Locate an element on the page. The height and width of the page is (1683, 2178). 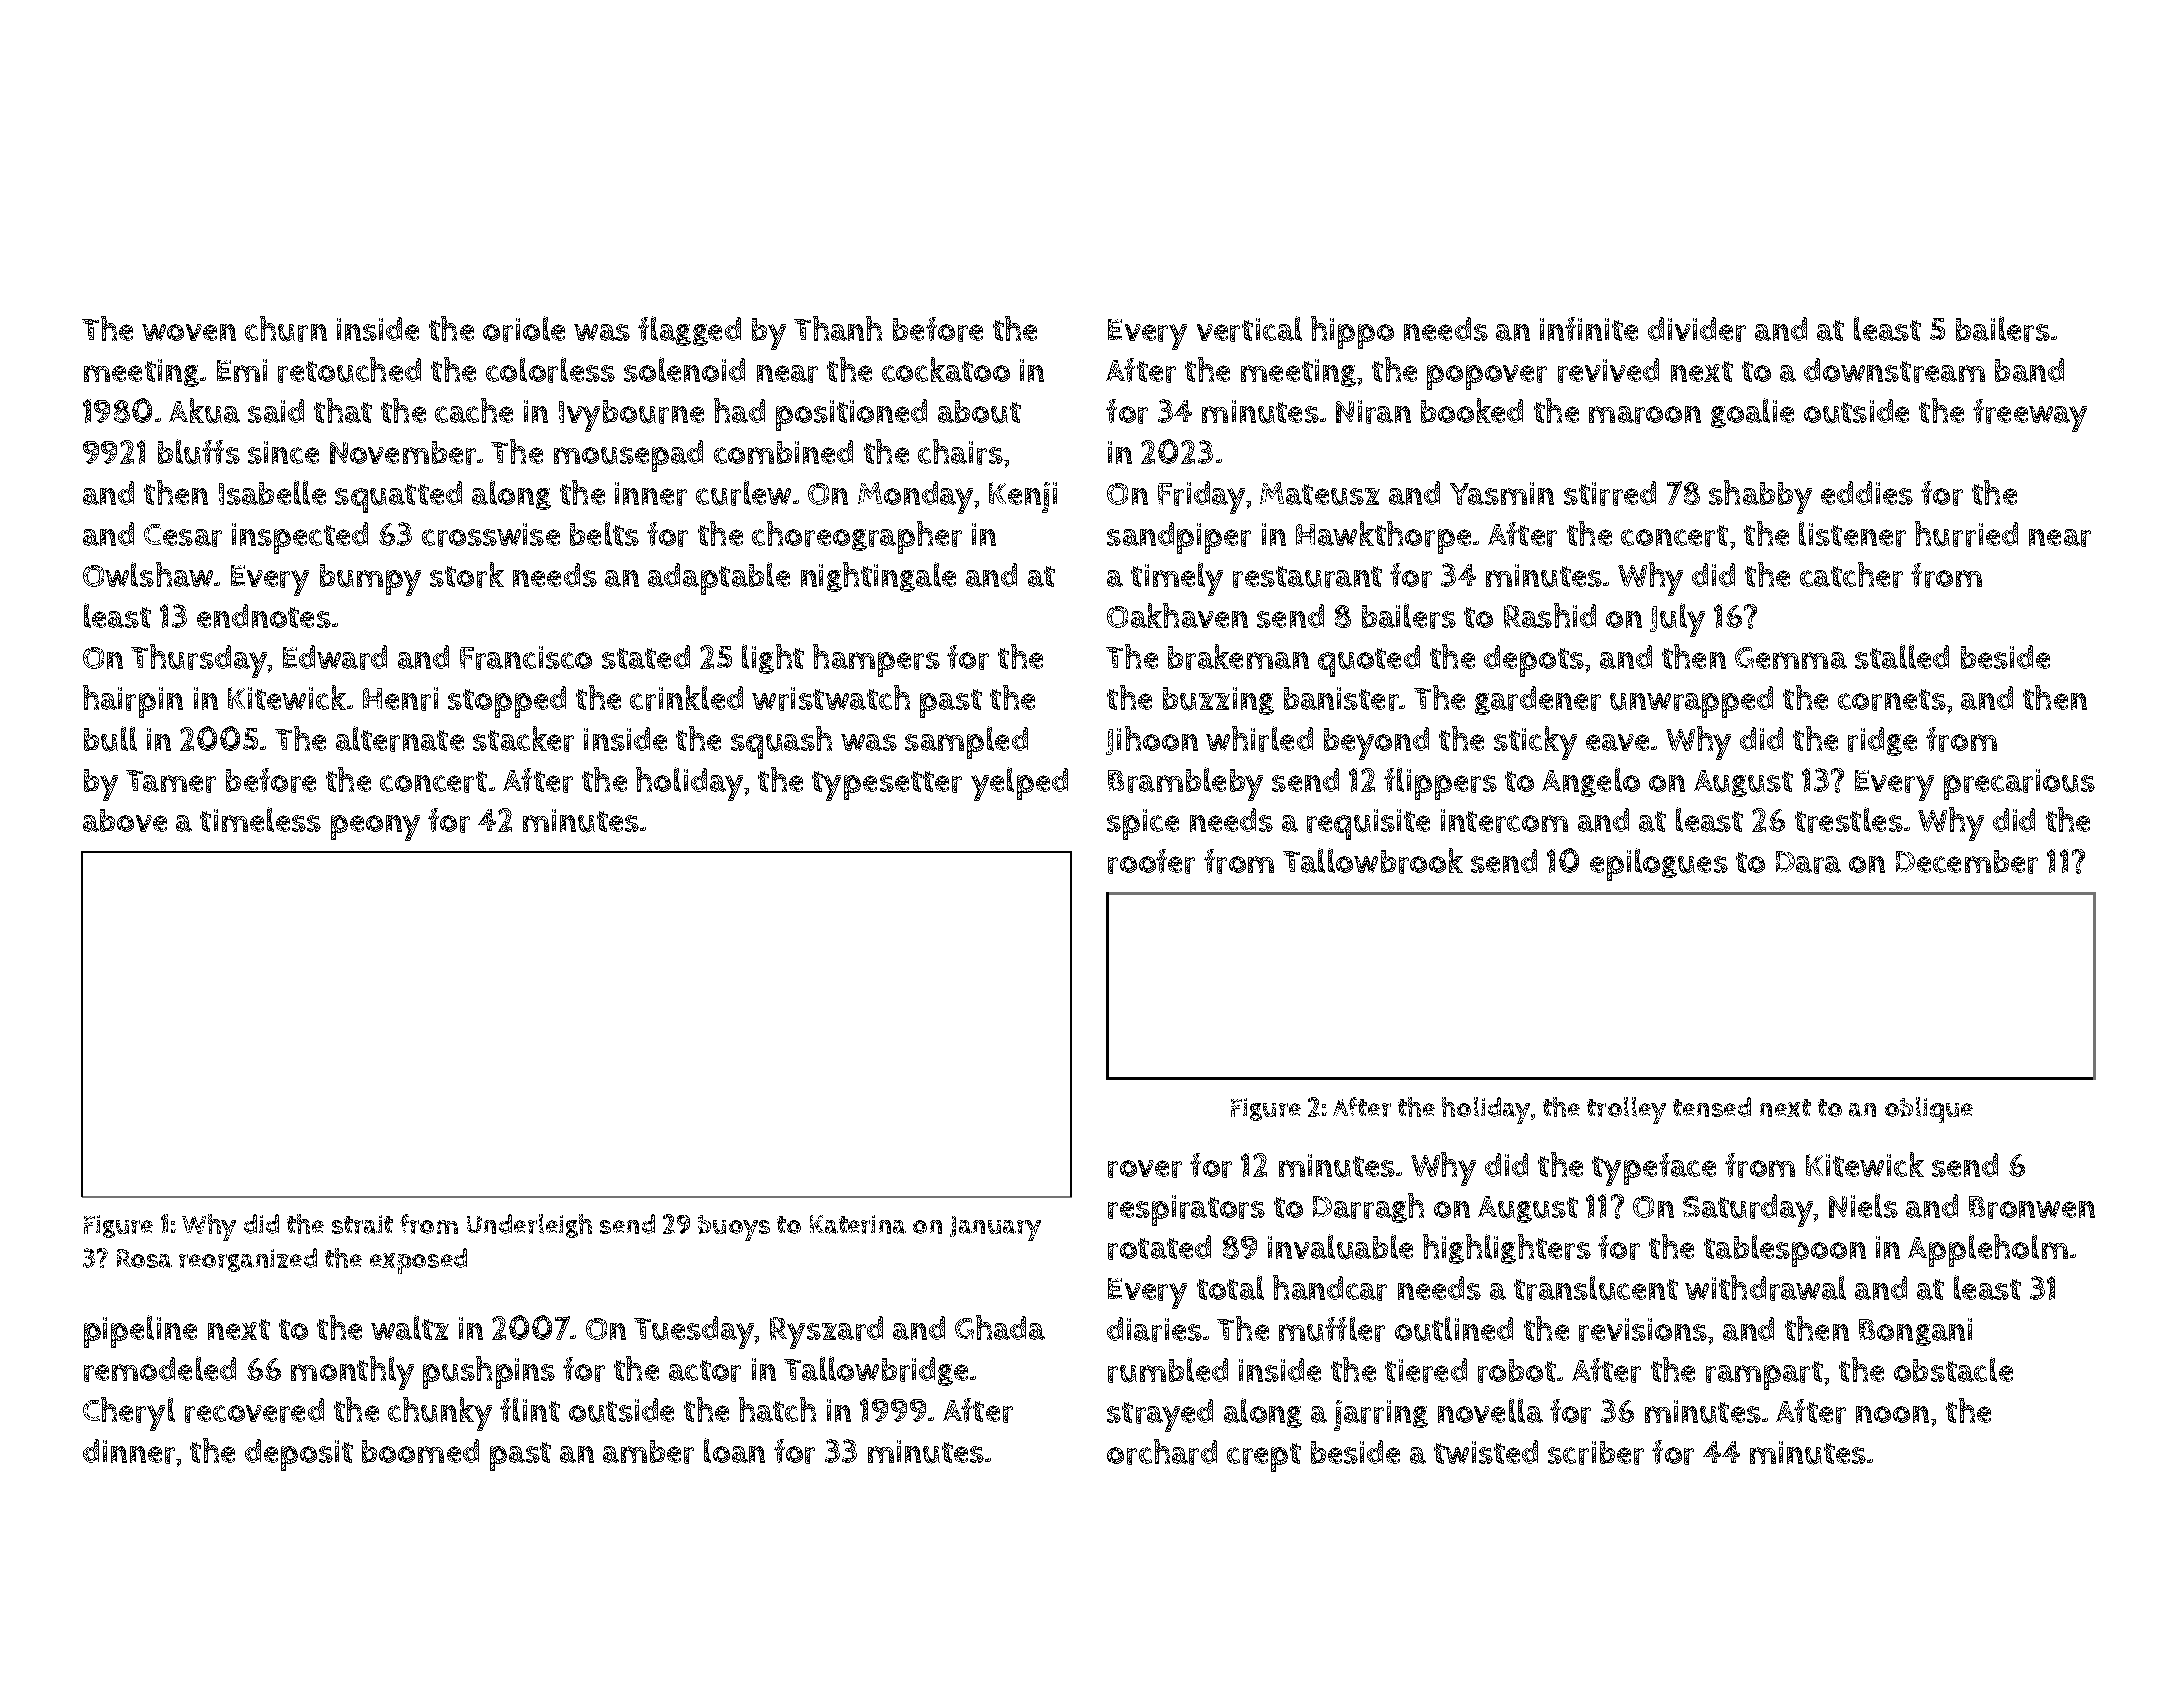
epilogues is located at coordinates (1659, 864).
